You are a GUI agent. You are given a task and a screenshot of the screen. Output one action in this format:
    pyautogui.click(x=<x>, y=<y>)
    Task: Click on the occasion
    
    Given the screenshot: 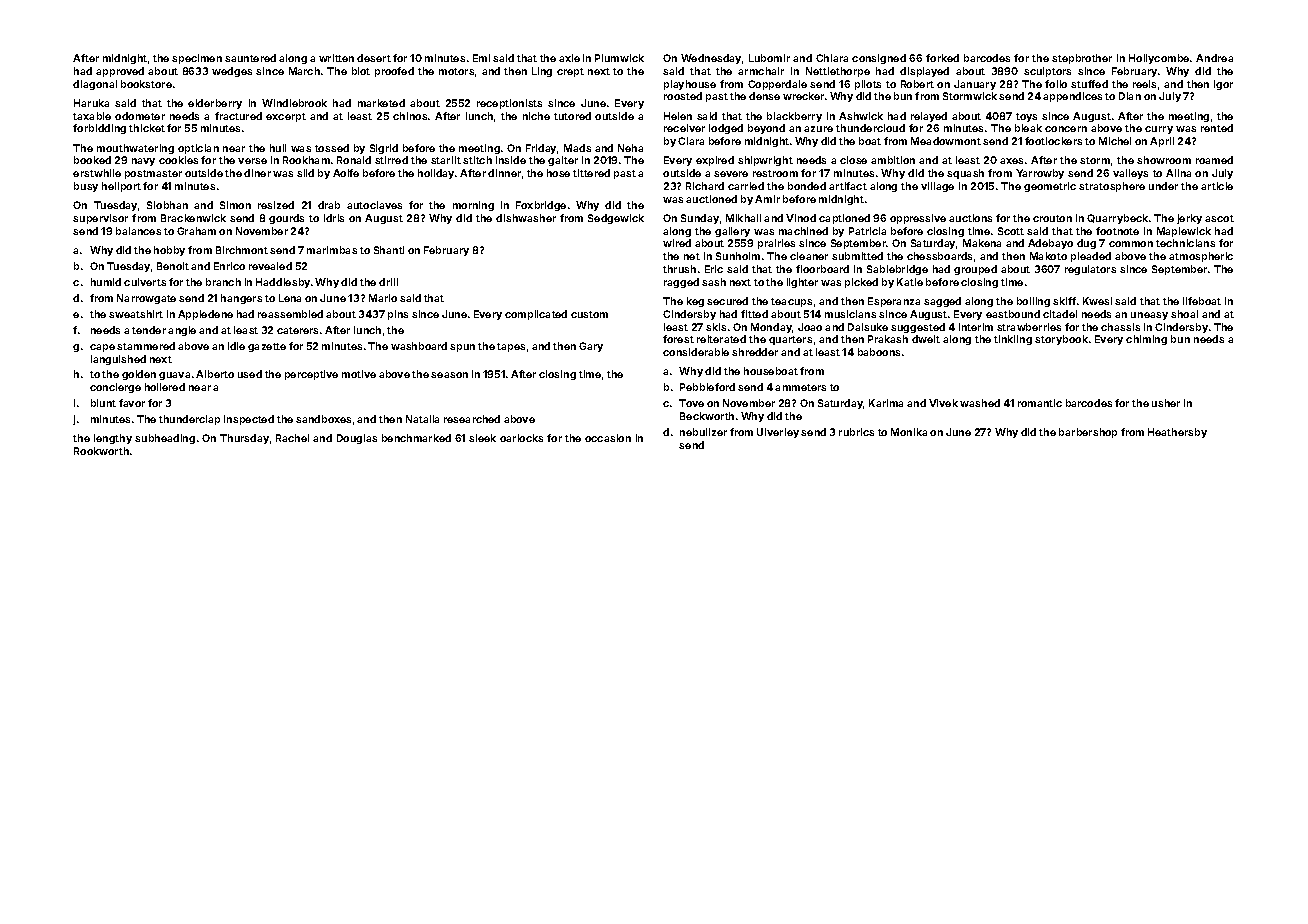 What is the action you would take?
    pyautogui.click(x=608, y=438)
